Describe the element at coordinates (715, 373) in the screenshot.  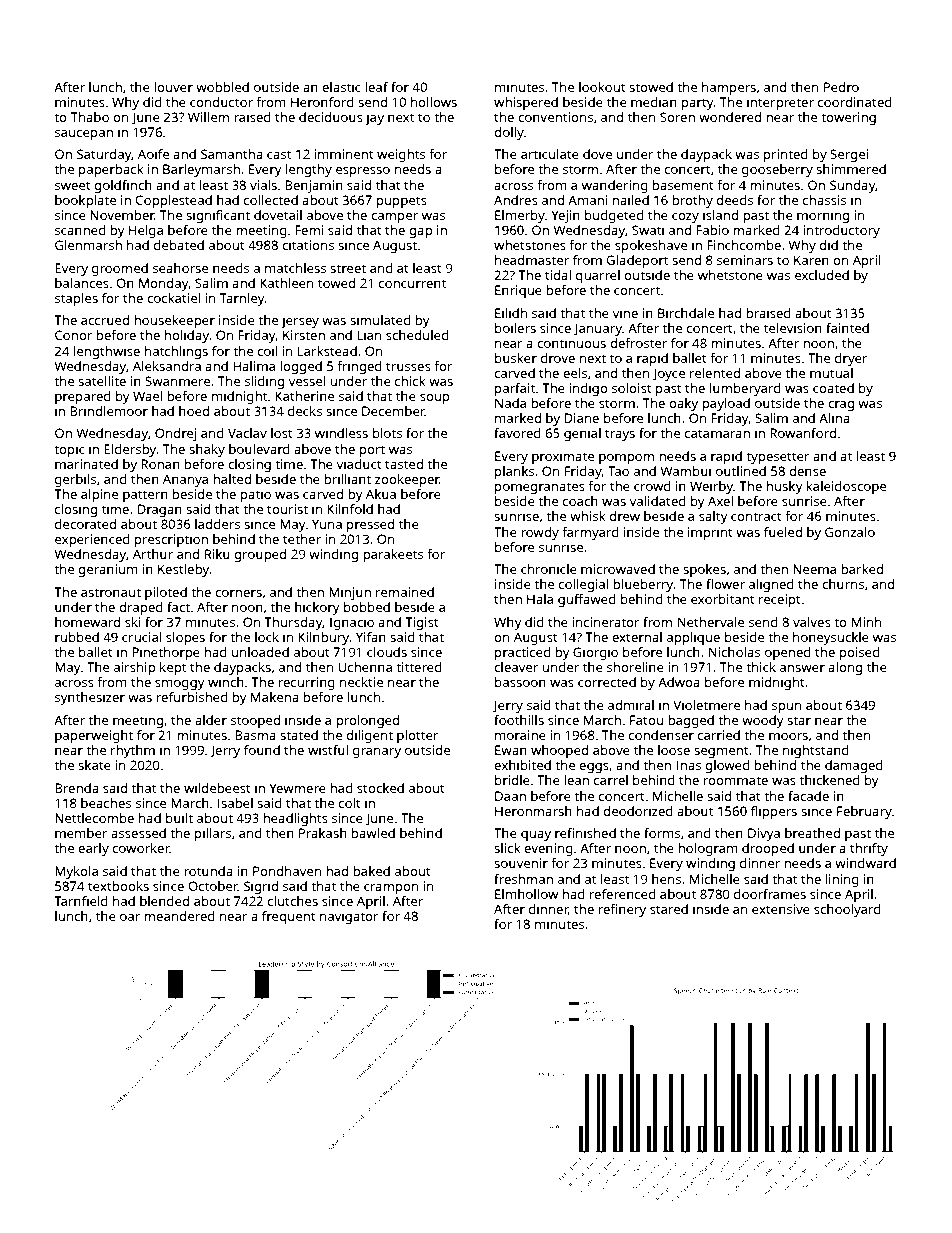
I see `relented` at that location.
